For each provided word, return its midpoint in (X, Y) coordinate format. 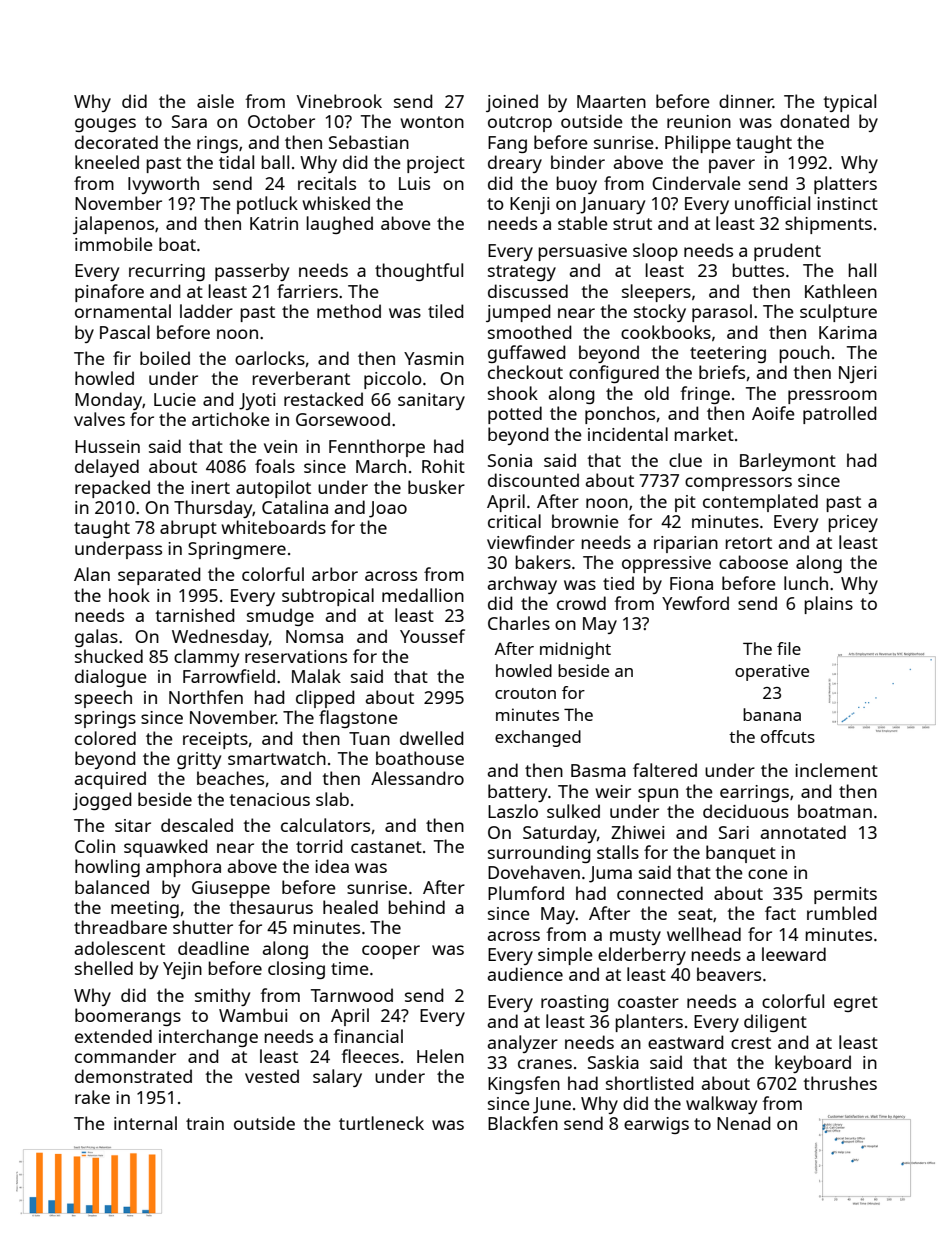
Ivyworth (163, 185)
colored (105, 738)
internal (145, 1123)
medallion (423, 595)
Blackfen (523, 1123)
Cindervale (696, 183)
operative (772, 672)
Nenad (744, 1123)
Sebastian (369, 142)
